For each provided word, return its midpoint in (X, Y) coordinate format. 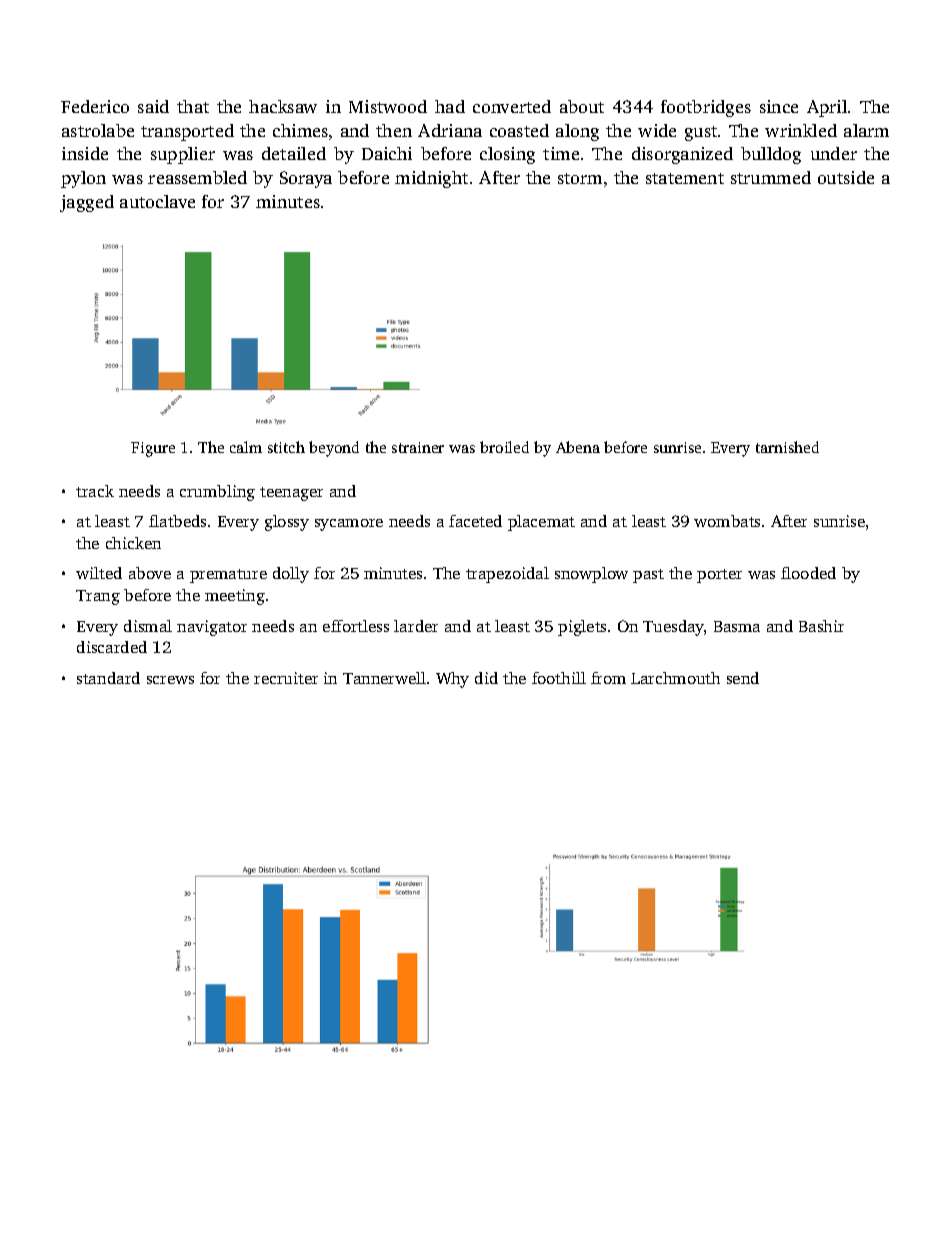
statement (685, 178)
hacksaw (283, 106)
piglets (582, 628)
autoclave (157, 201)
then (394, 130)
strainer (418, 447)
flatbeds (177, 521)
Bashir (821, 626)
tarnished (787, 447)
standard (108, 678)
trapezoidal (507, 575)
